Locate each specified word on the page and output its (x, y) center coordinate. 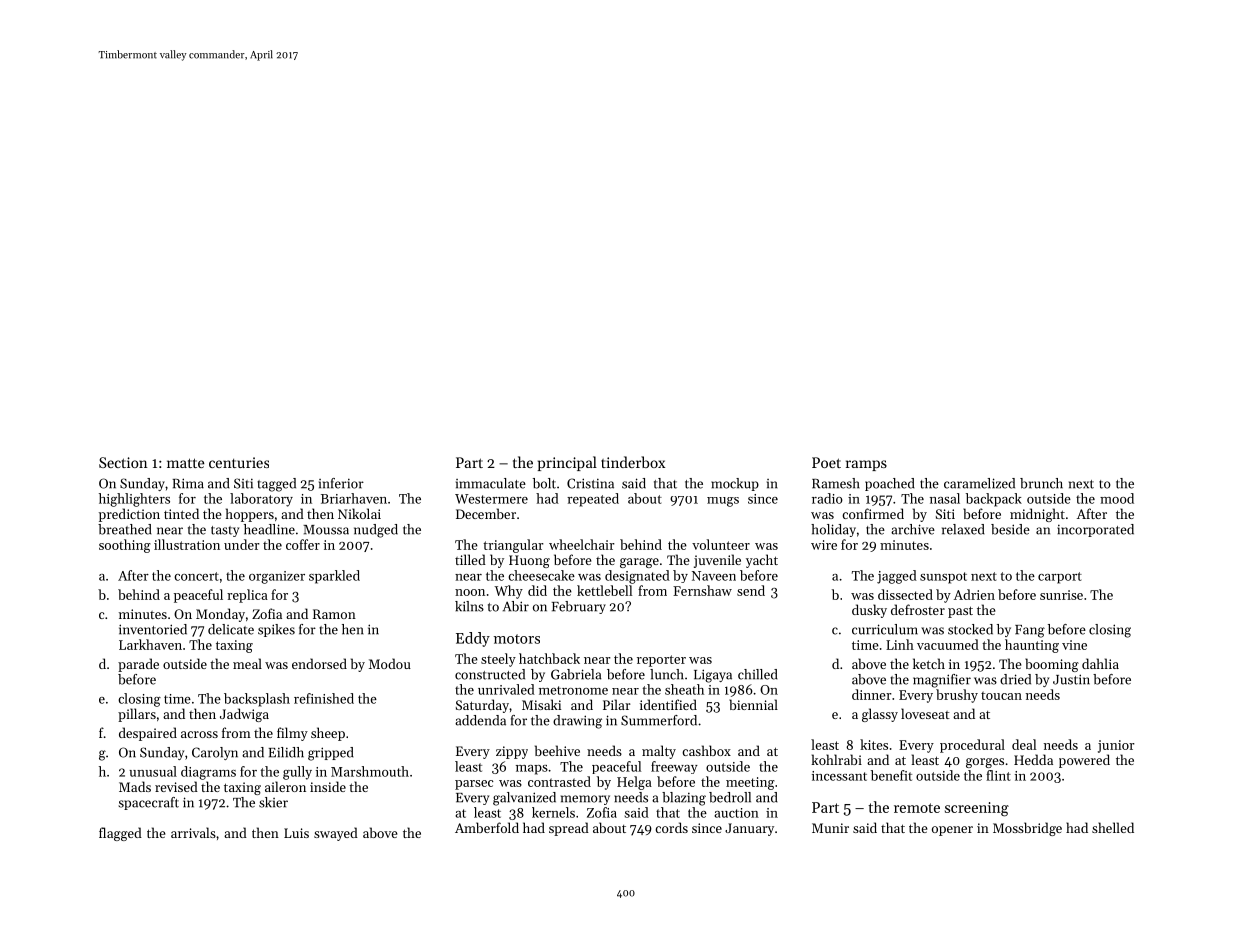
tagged (276, 485)
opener (952, 831)
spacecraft (148, 803)
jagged (897, 577)
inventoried (153, 629)
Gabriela (576, 674)
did (537, 590)
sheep (328, 734)
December (486, 513)
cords (671, 827)
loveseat (925, 713)
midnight (1037, 515)
